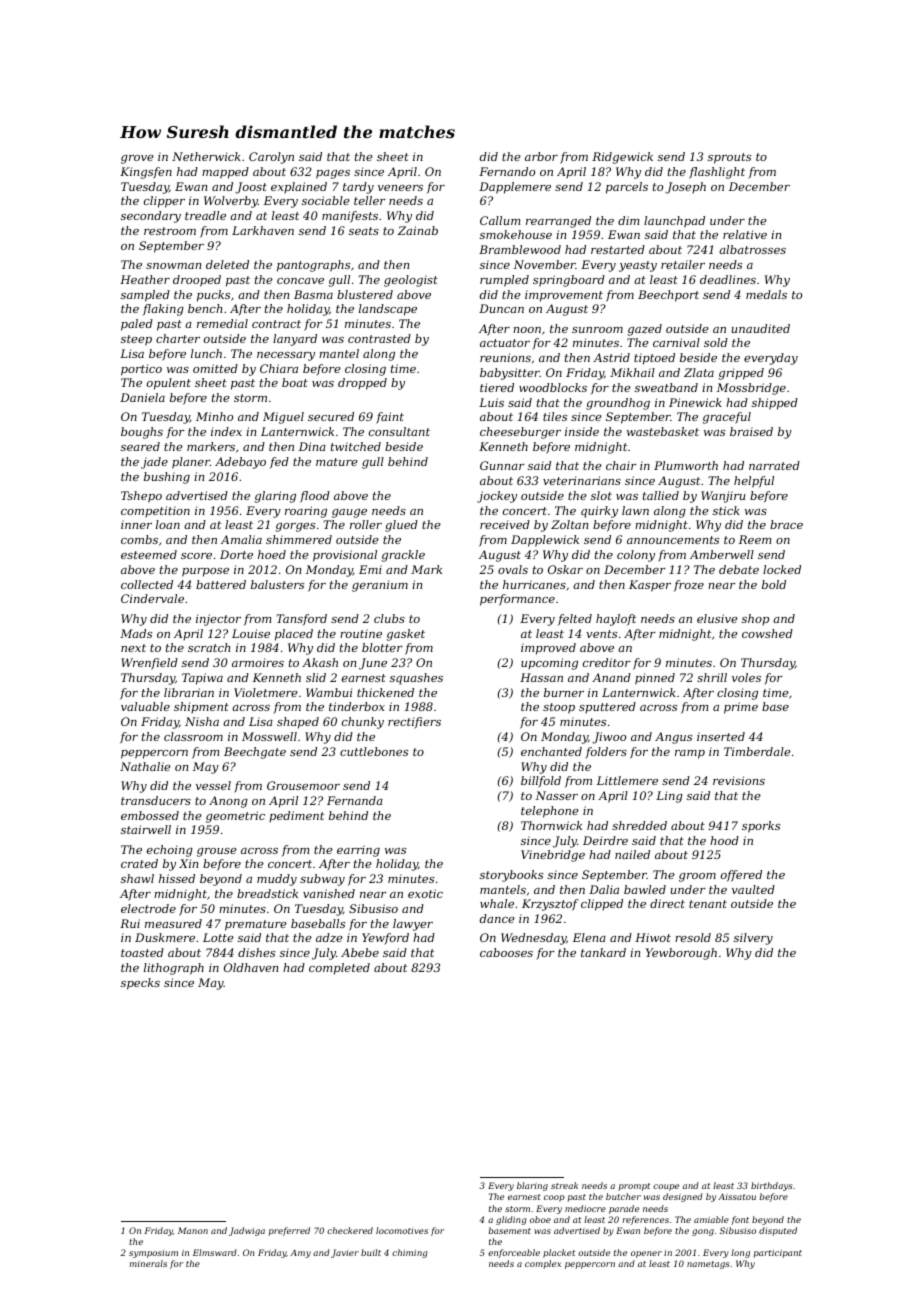 The width and height of the screenshot is (924, 1308). Describe the element at coordinates (541, 156) in the screenshot. I see `arbor` at that location.
